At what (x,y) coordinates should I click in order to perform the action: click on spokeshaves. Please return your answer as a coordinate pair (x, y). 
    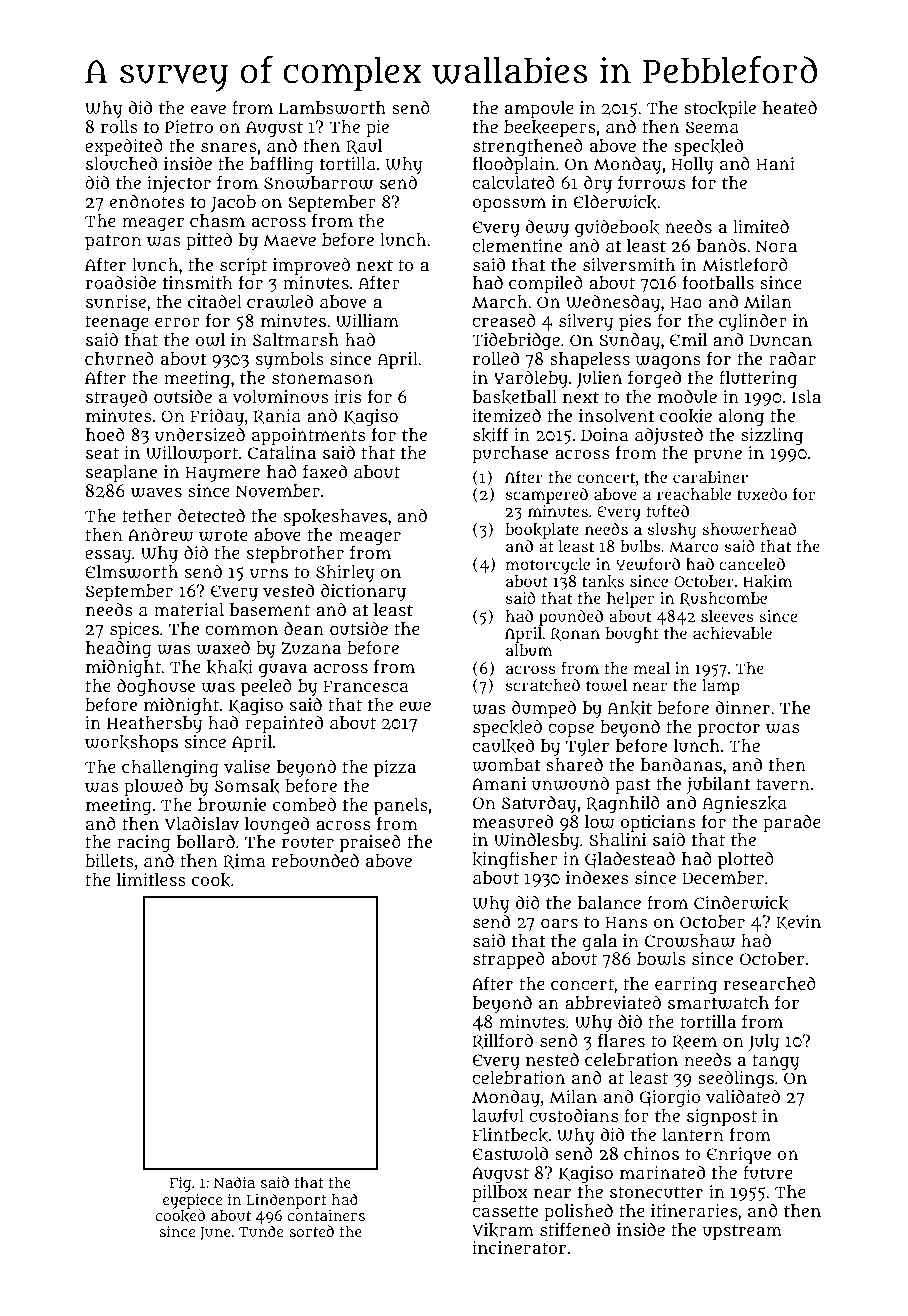
    Looking at the image, I should click on (335, 517).
